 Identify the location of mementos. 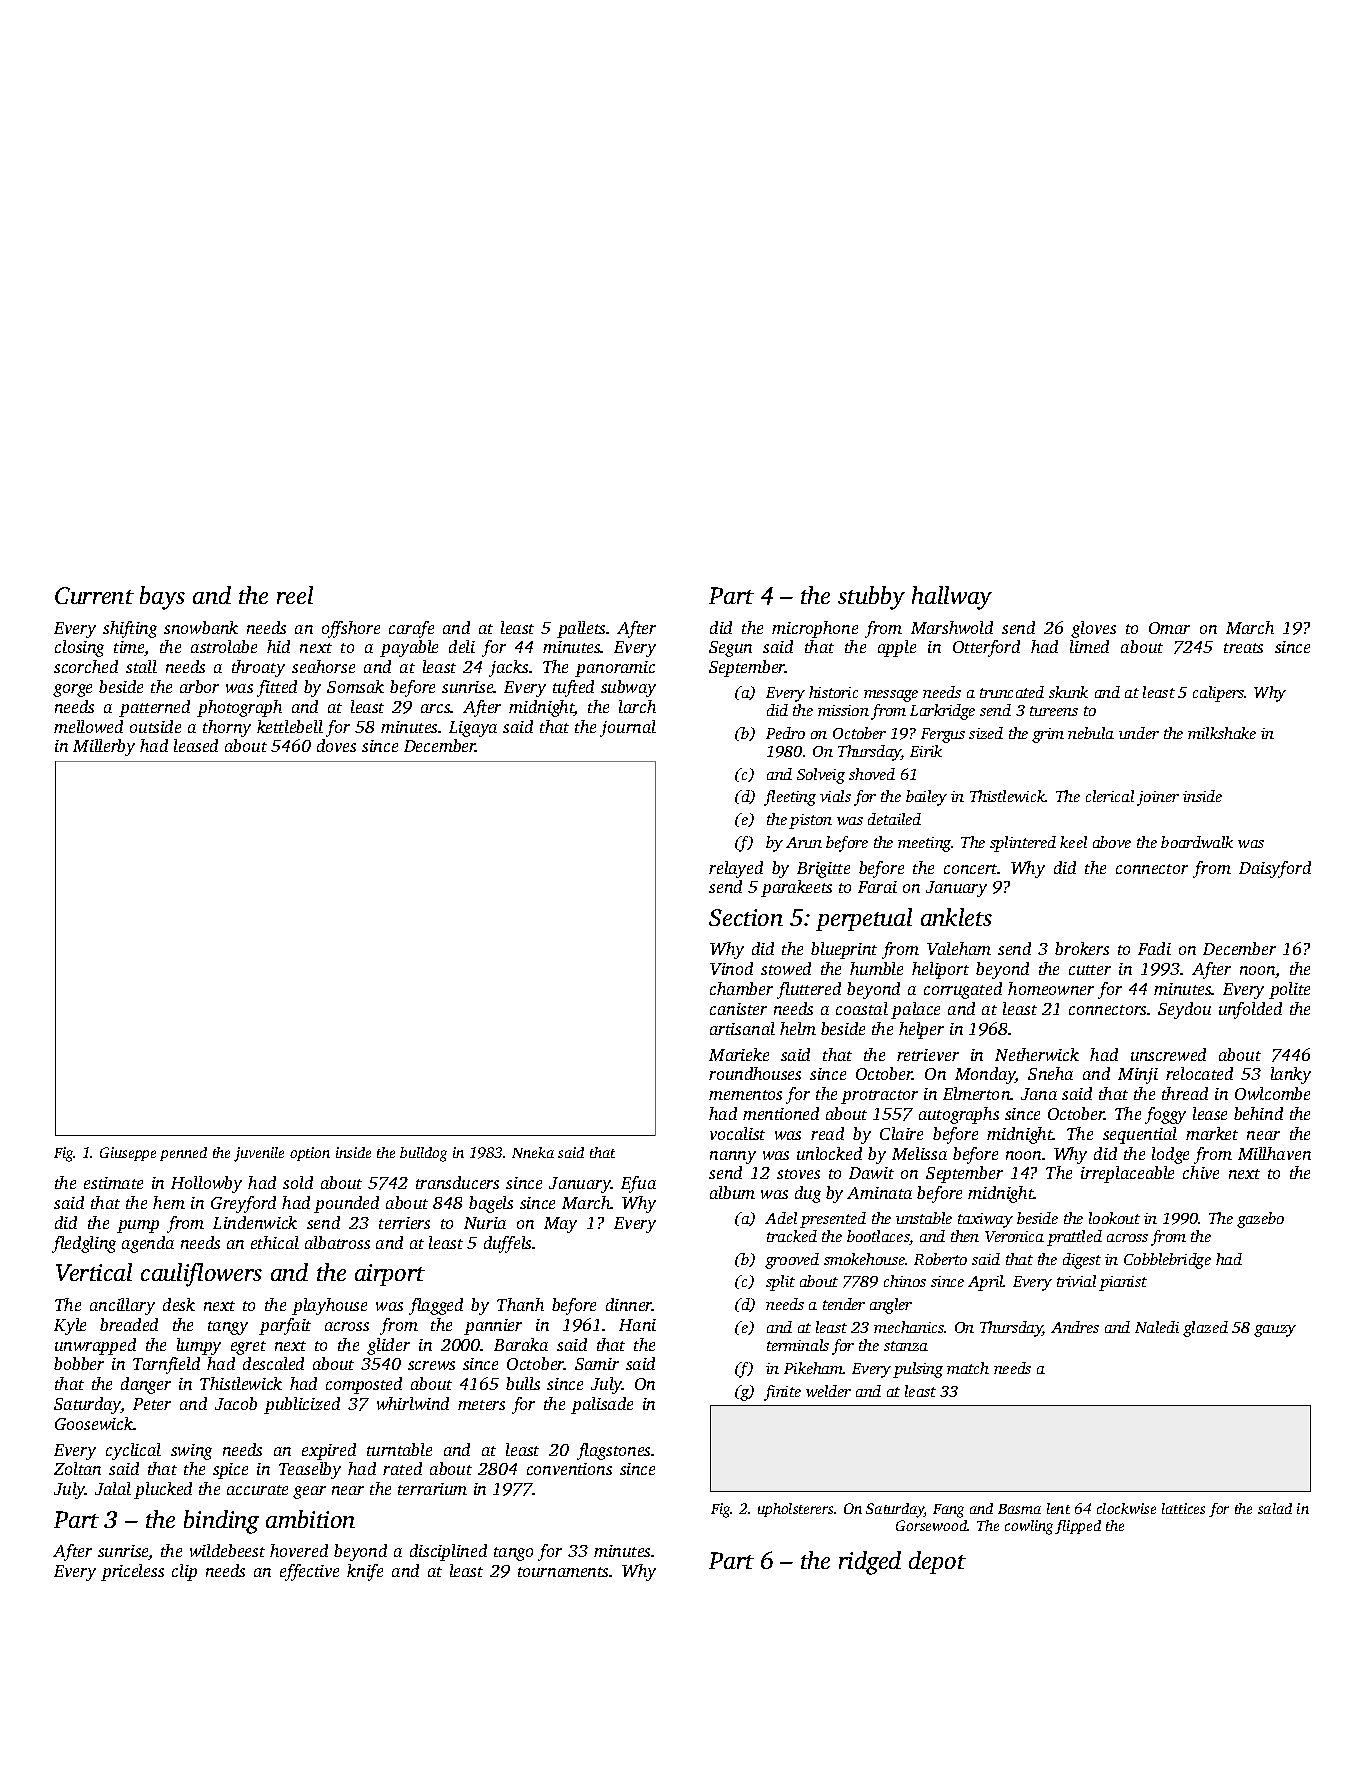
(745, 1095).
